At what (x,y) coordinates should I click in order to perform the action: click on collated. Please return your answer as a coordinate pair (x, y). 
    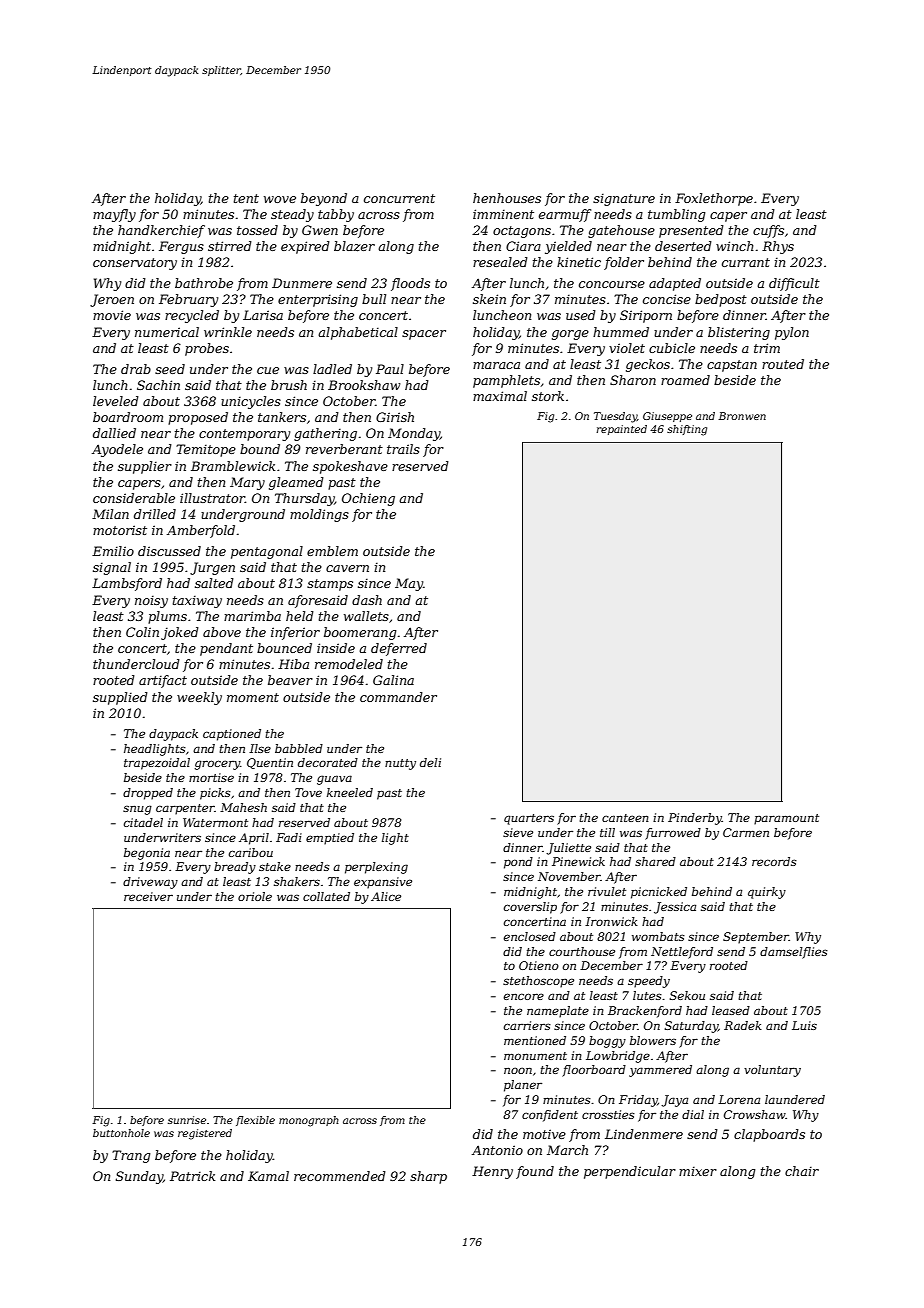
    Looking at the image, I should click on (326, 896).
